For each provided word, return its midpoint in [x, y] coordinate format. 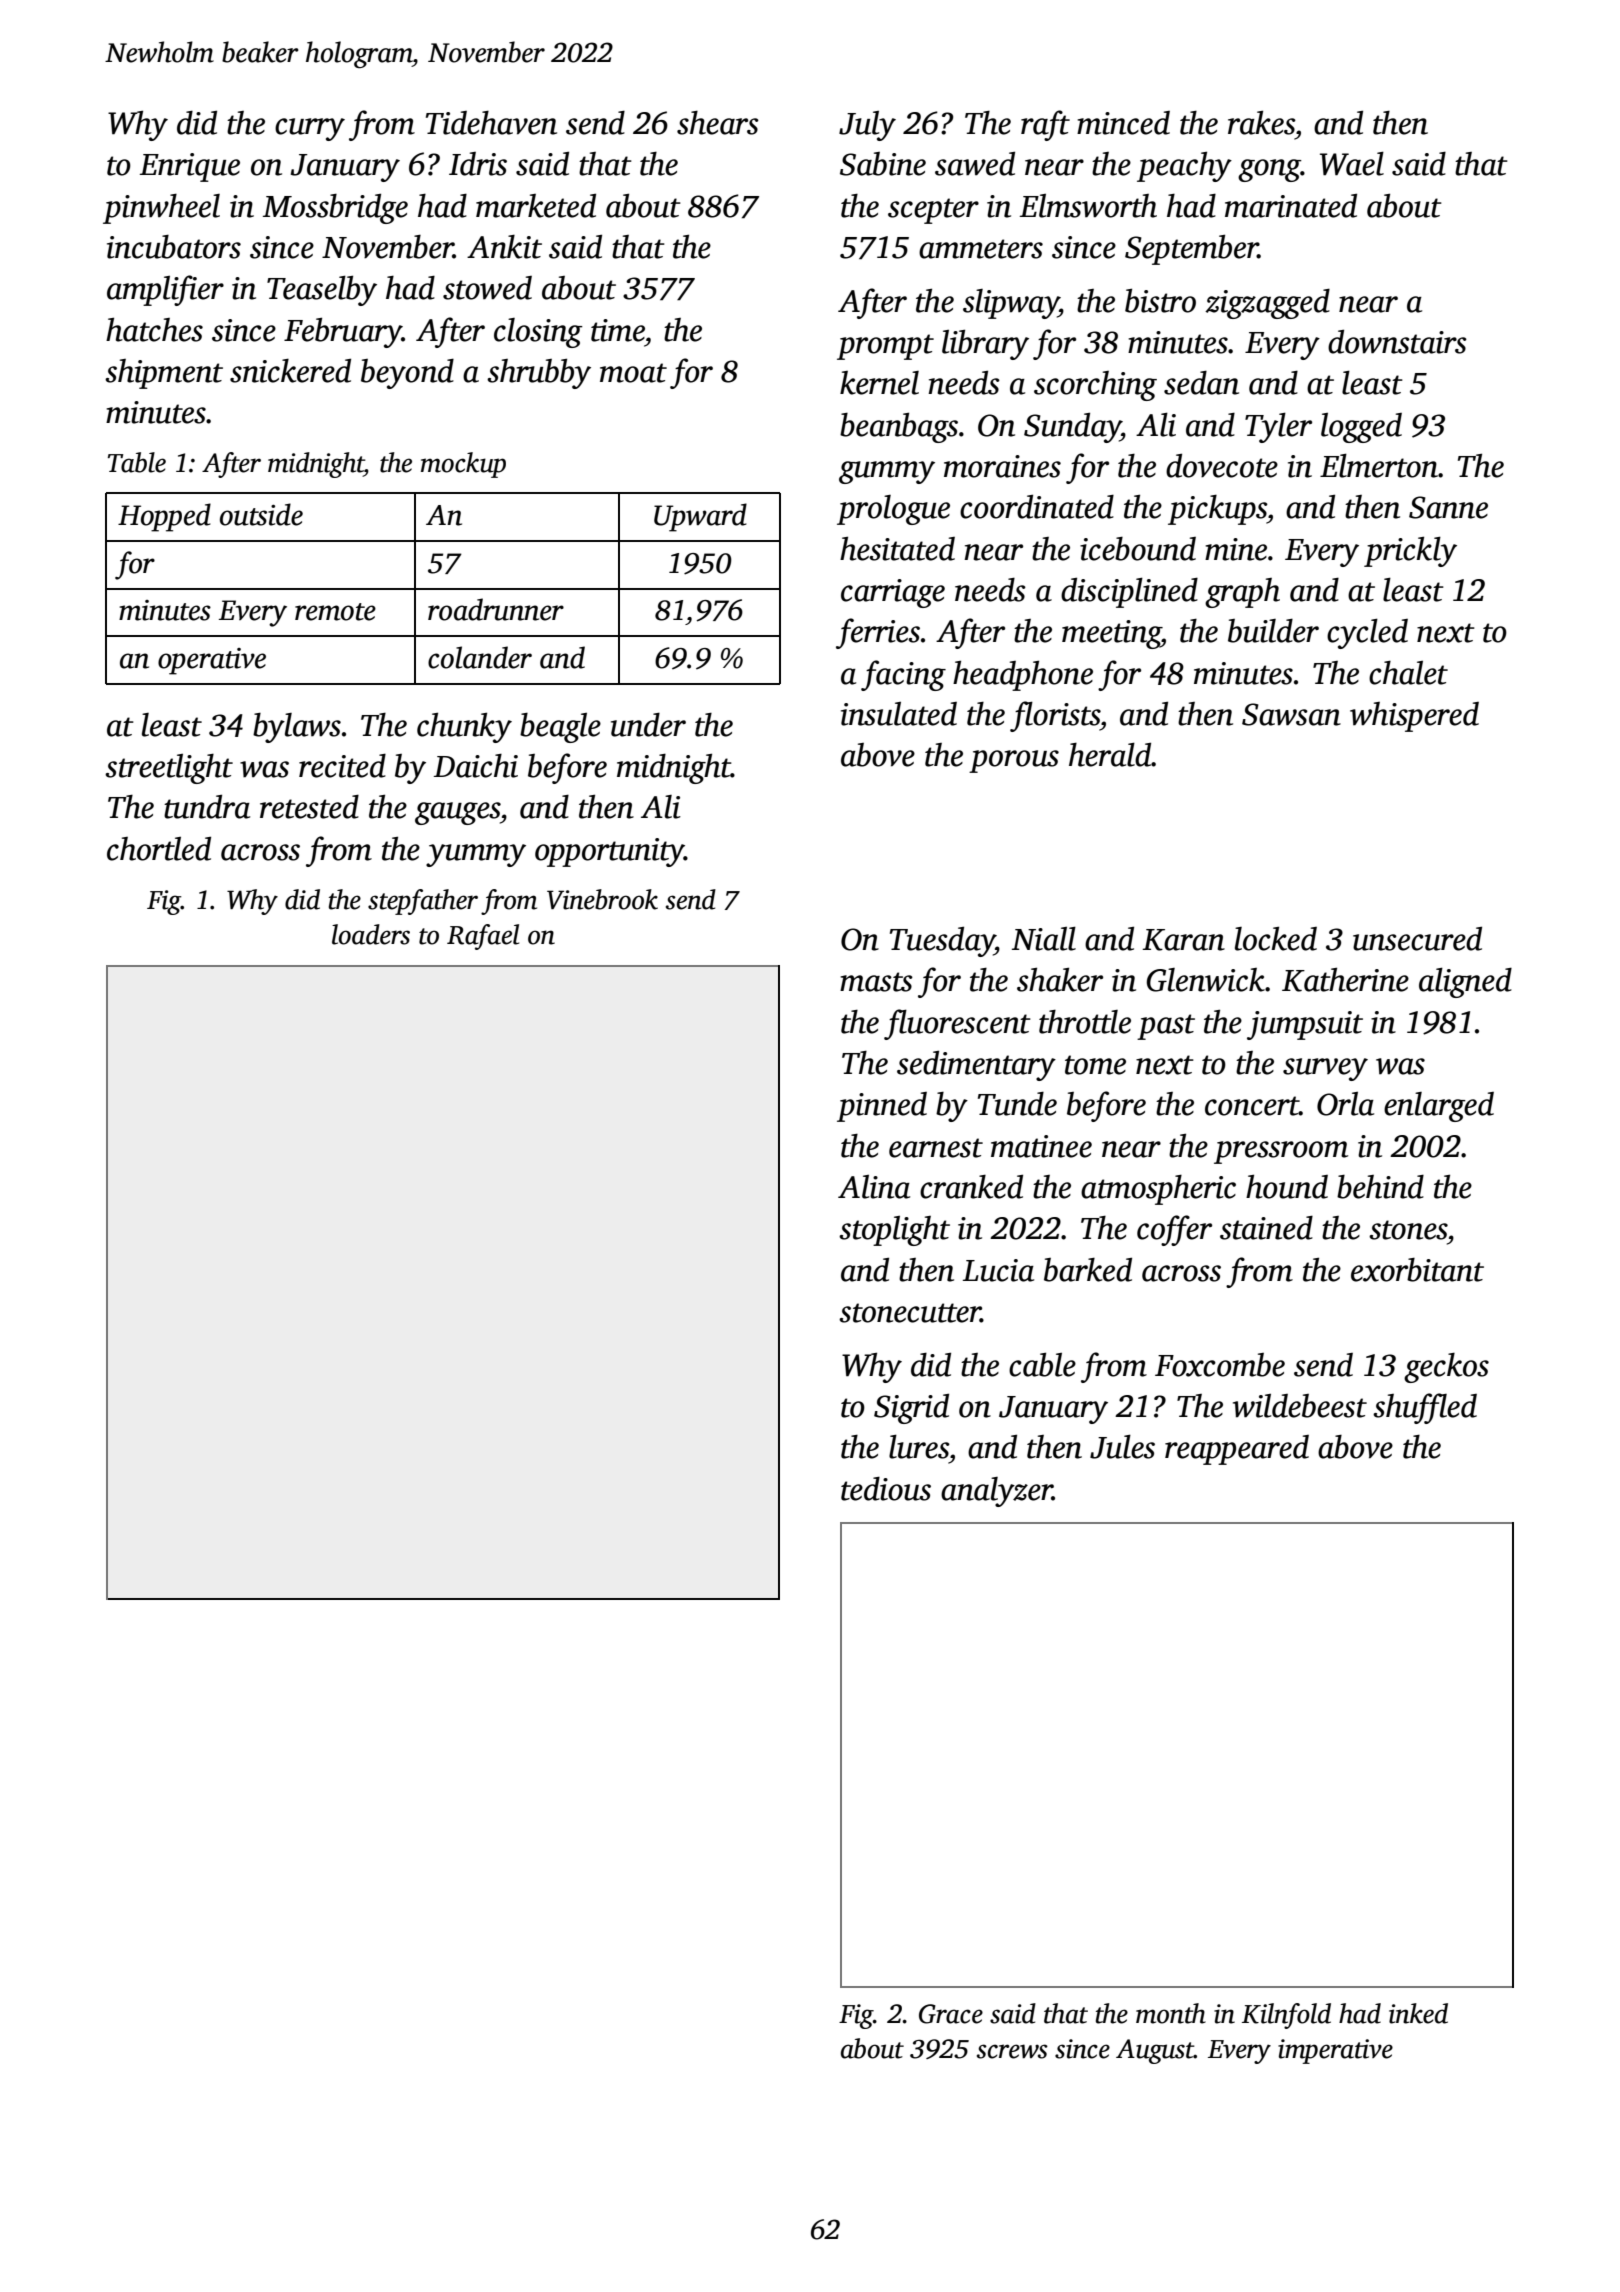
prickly [1410, 551]
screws [1012, 2051]
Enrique [190, 167]
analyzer [997, 1492]
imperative [1335, 2051]
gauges [457, 813]
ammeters [981, 249]
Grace [951, 2014]
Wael [1352, 163]
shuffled [1425, 1408]
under [648, 725]
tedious [886, 1489]
